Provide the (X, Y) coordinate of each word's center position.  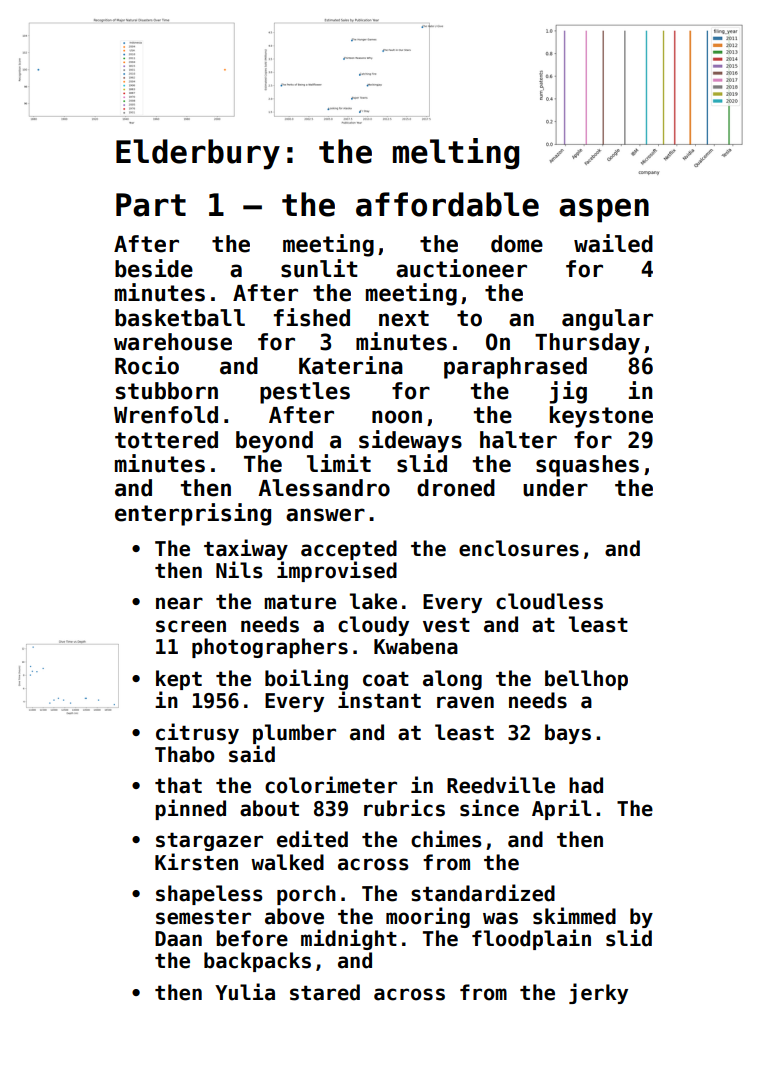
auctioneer (461, 268)
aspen (604, 210)
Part (151, 205)
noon (397, 417)
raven (465, 702)
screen (191, 626)
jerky (598, 993)
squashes (587, 466)
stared (325, 992)
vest (446, 625)
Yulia (245, 992)
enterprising (193, 514)
